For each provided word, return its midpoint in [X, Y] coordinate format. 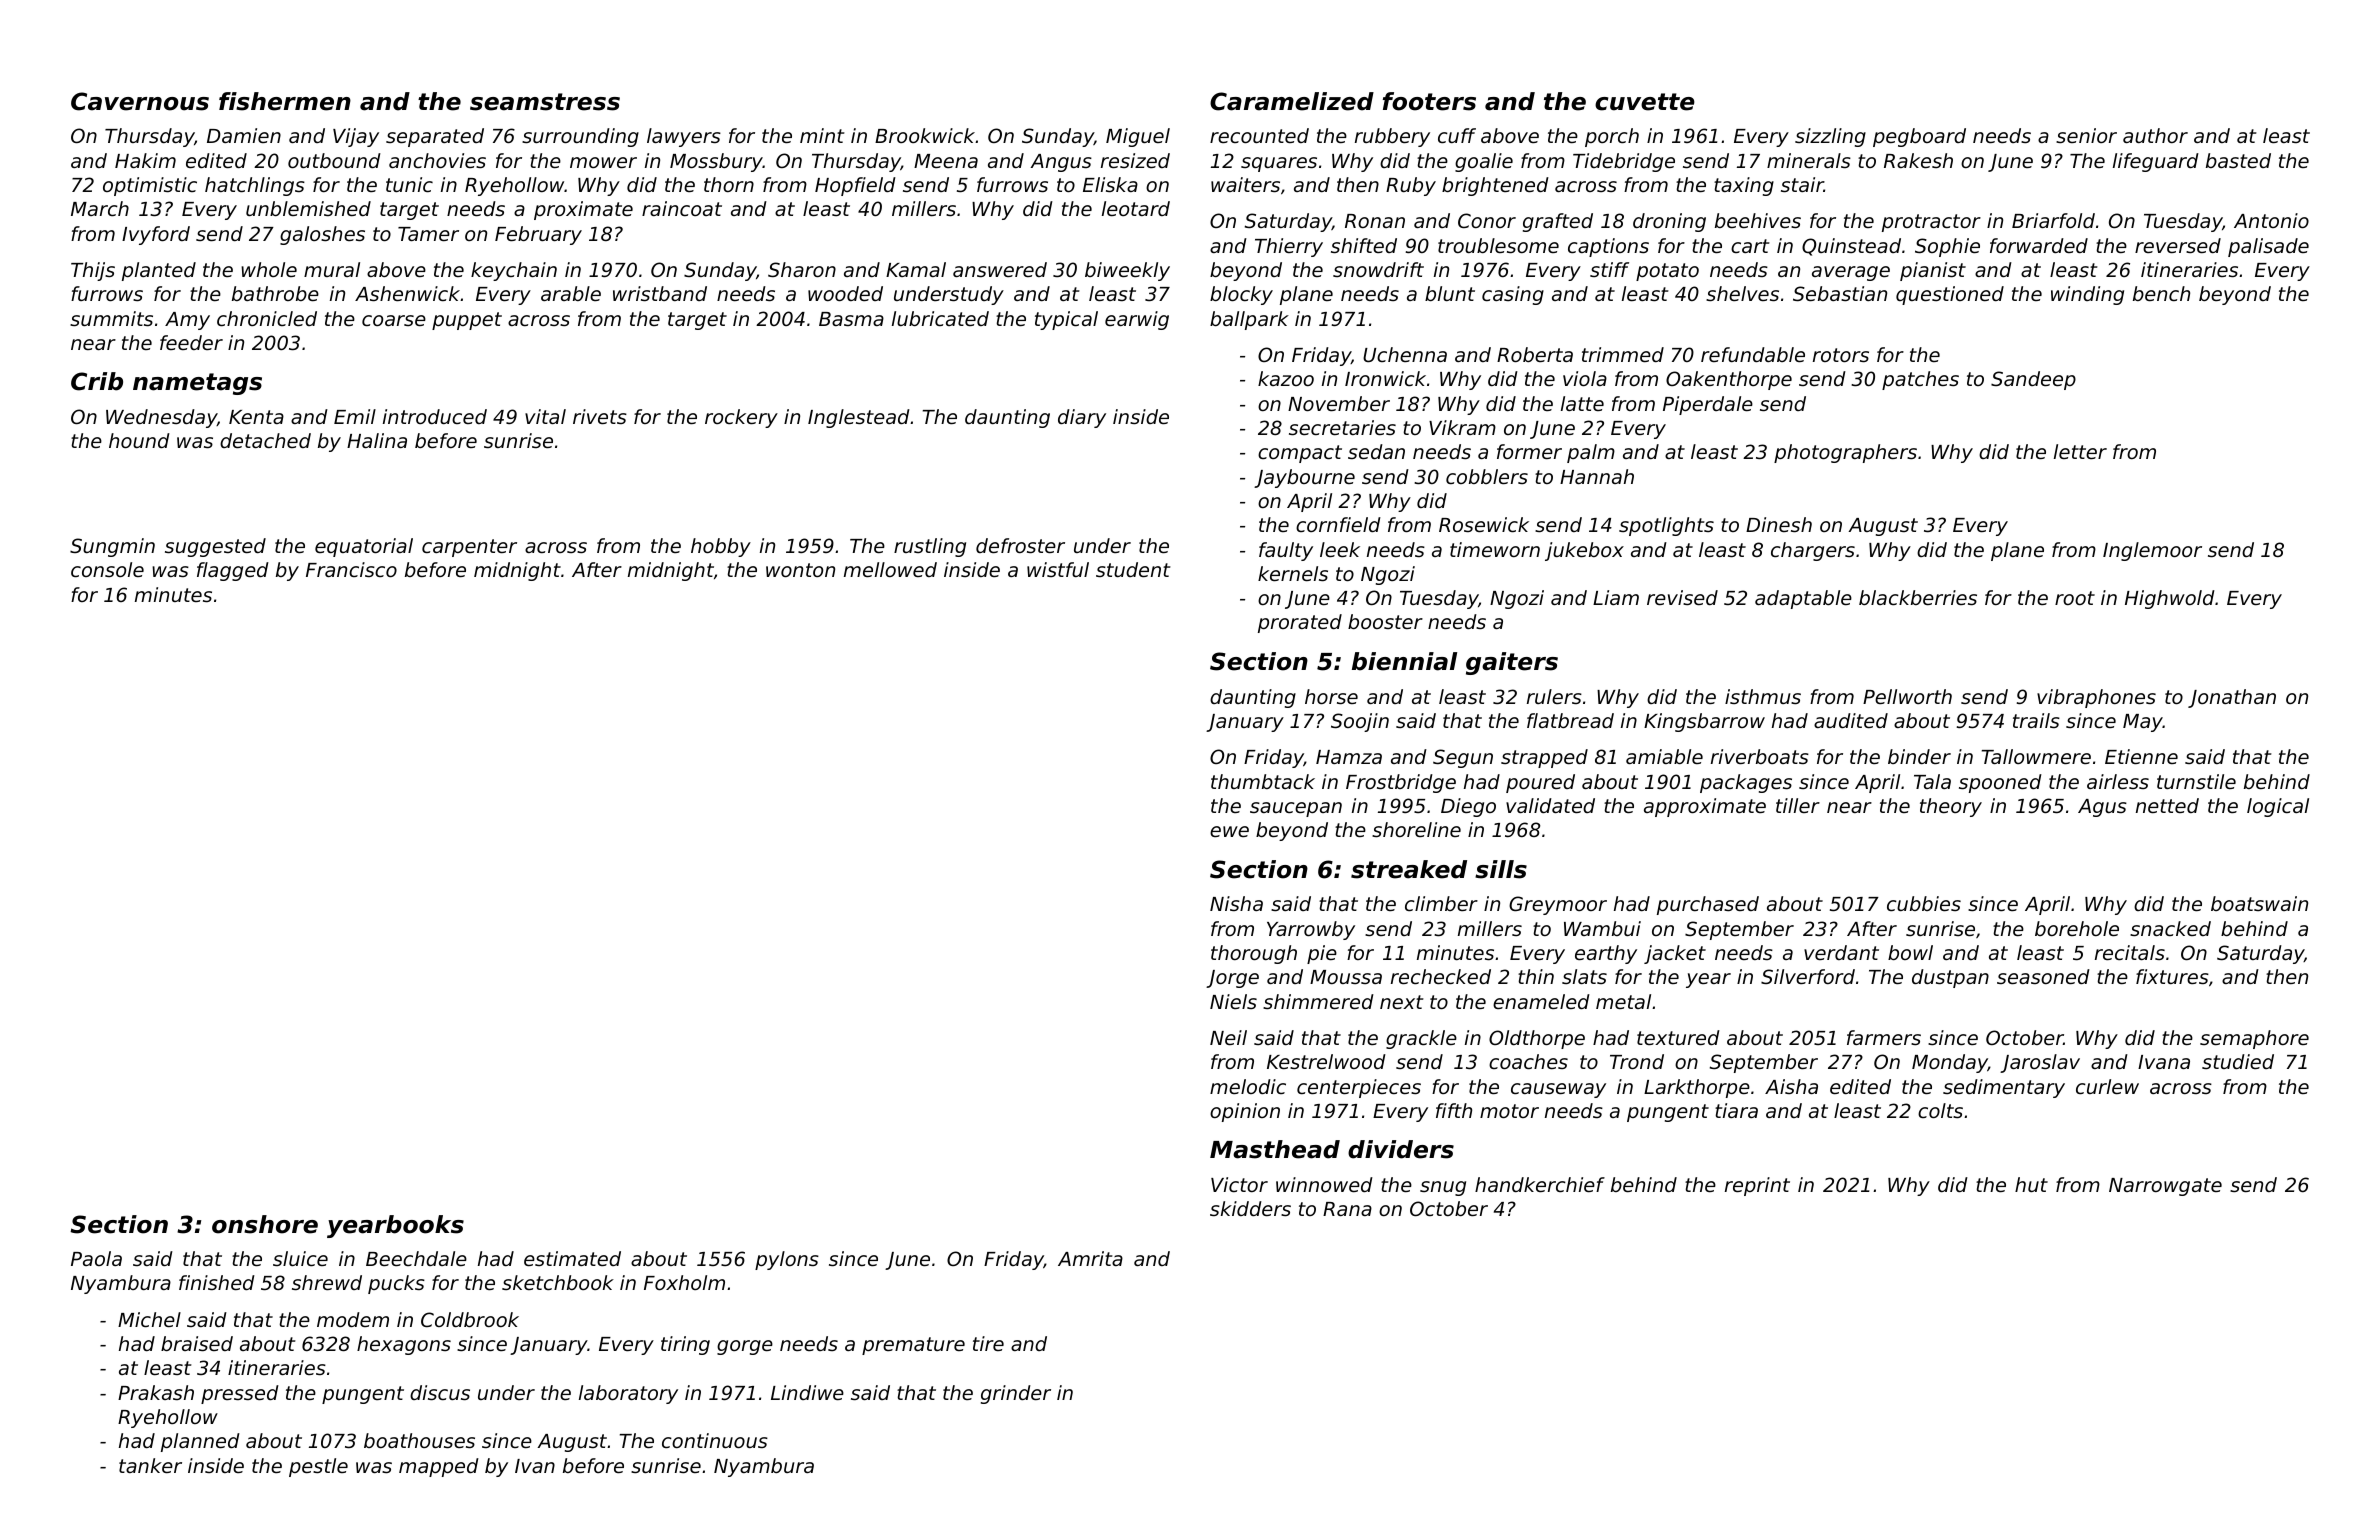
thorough [1254, 954]
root [2075, 598]
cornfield [1338, 524]
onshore [265, 1224]
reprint [1757, 1186]
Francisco [351, 569]
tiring [685, 1345]
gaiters [1512, 663]
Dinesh [1779, 524]
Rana [1347, 1209]
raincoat [682, 208]
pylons [787, 1260]
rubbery [1392, 137]
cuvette [1645, 102]
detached [265, 440]
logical [2278, 807]
